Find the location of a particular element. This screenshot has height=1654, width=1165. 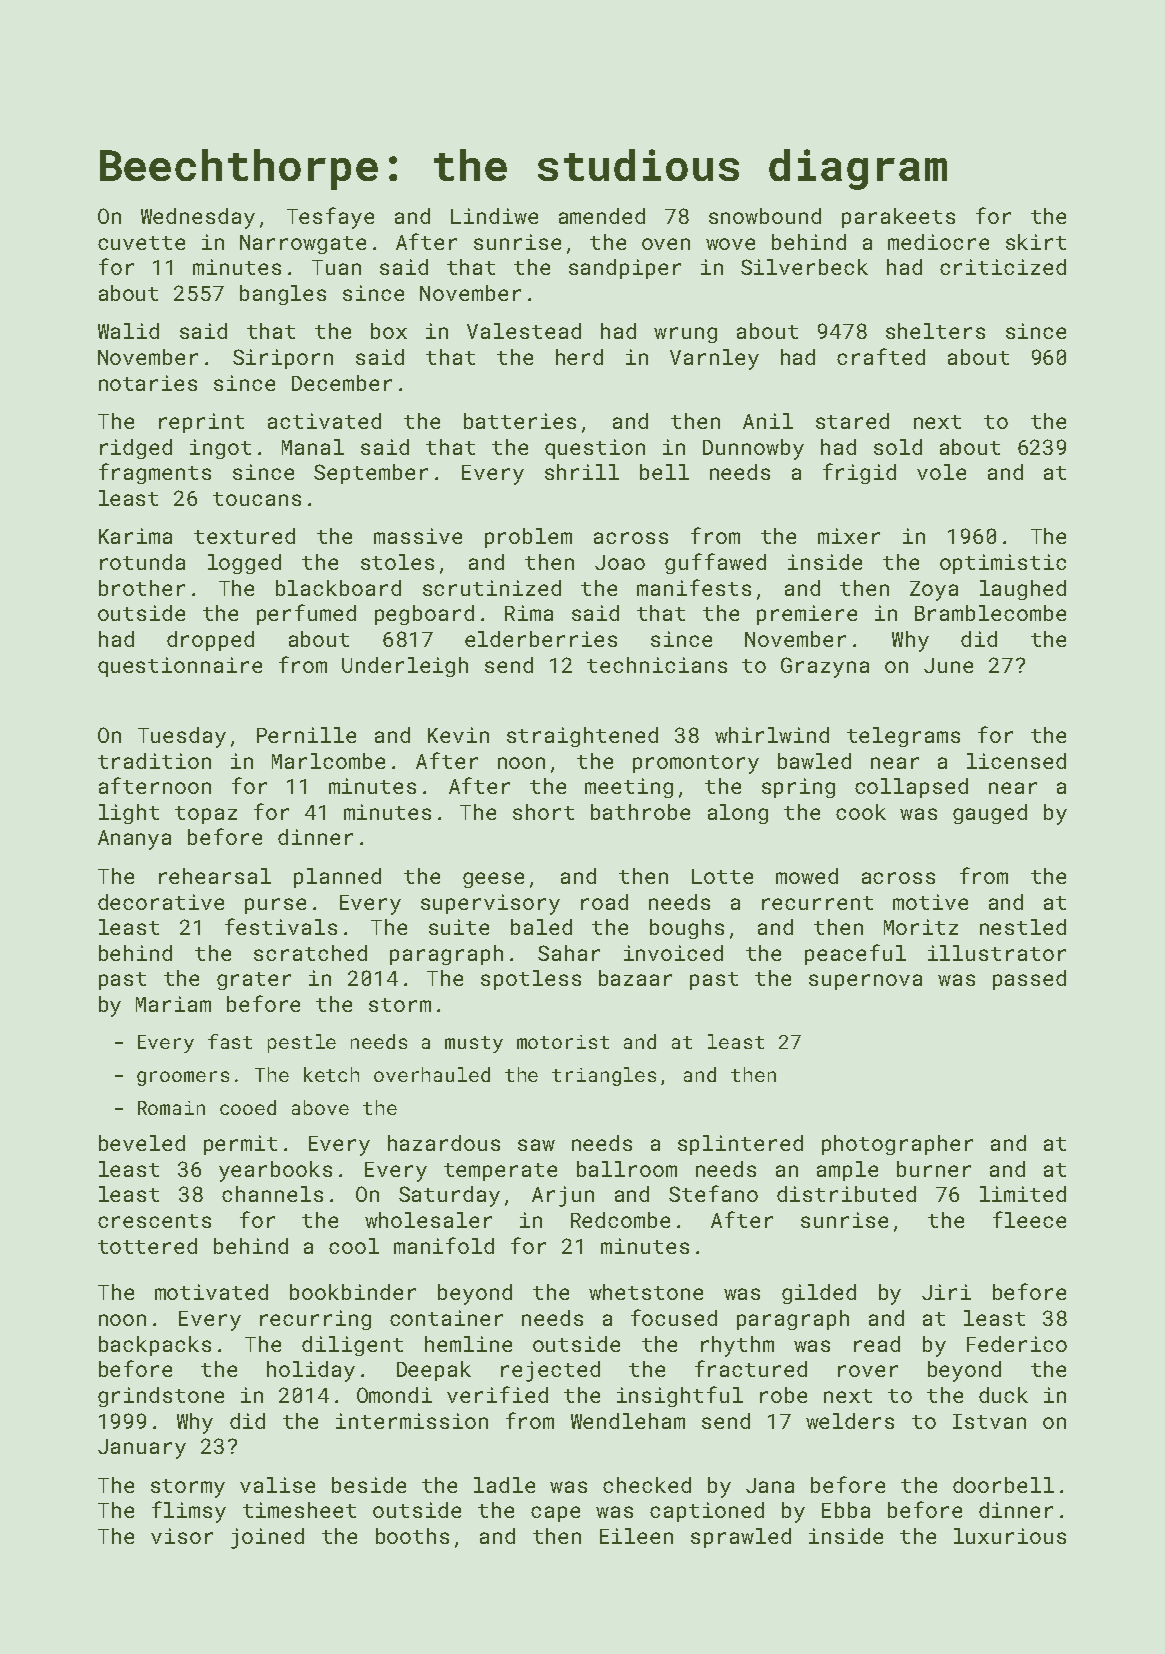

collapsed is located at coordinates (911, 788).
